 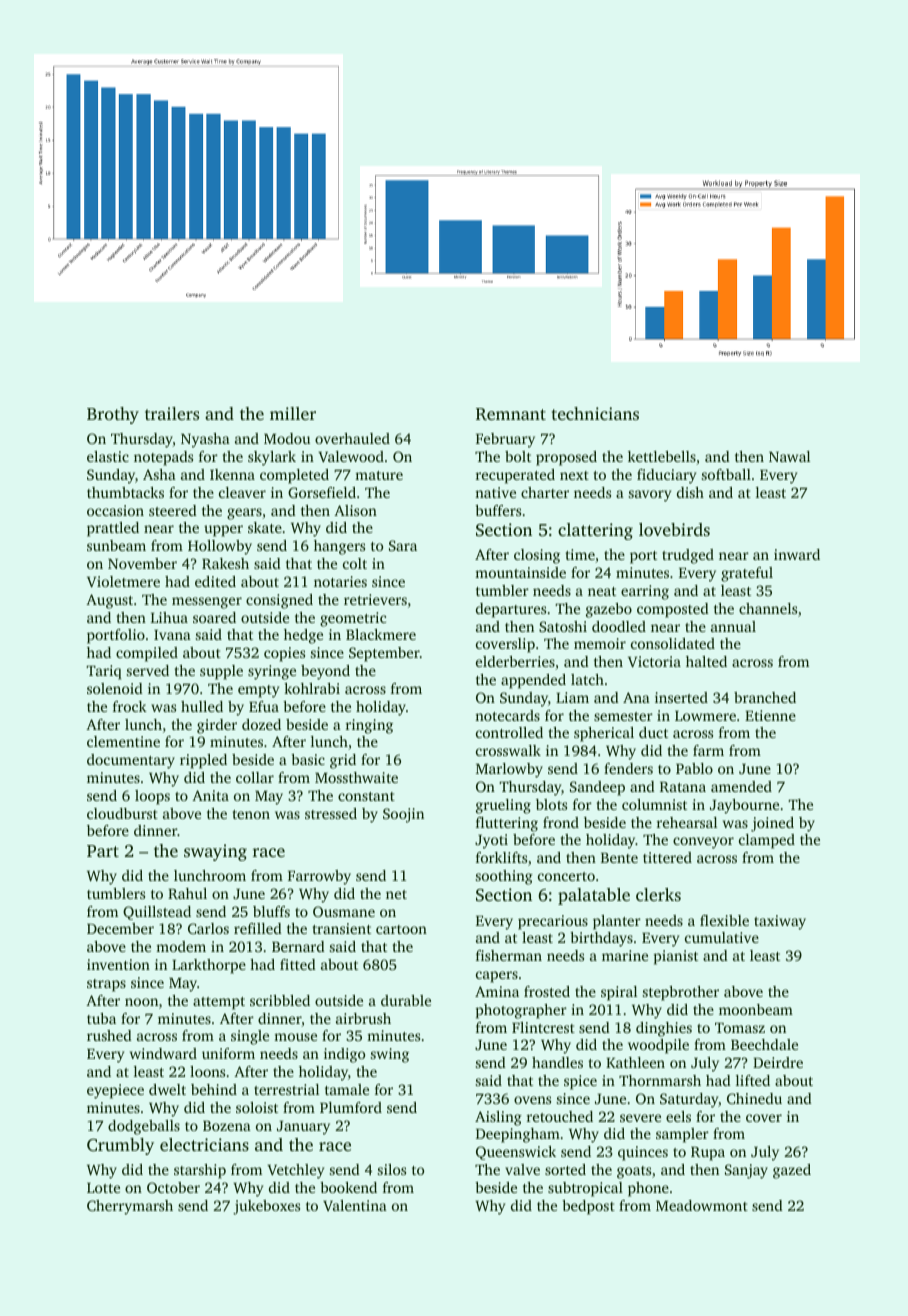 What do you see at coordinates (125, 492) in the screenshot?
I see `thumbtacks` at bounding box center [125, 492].
